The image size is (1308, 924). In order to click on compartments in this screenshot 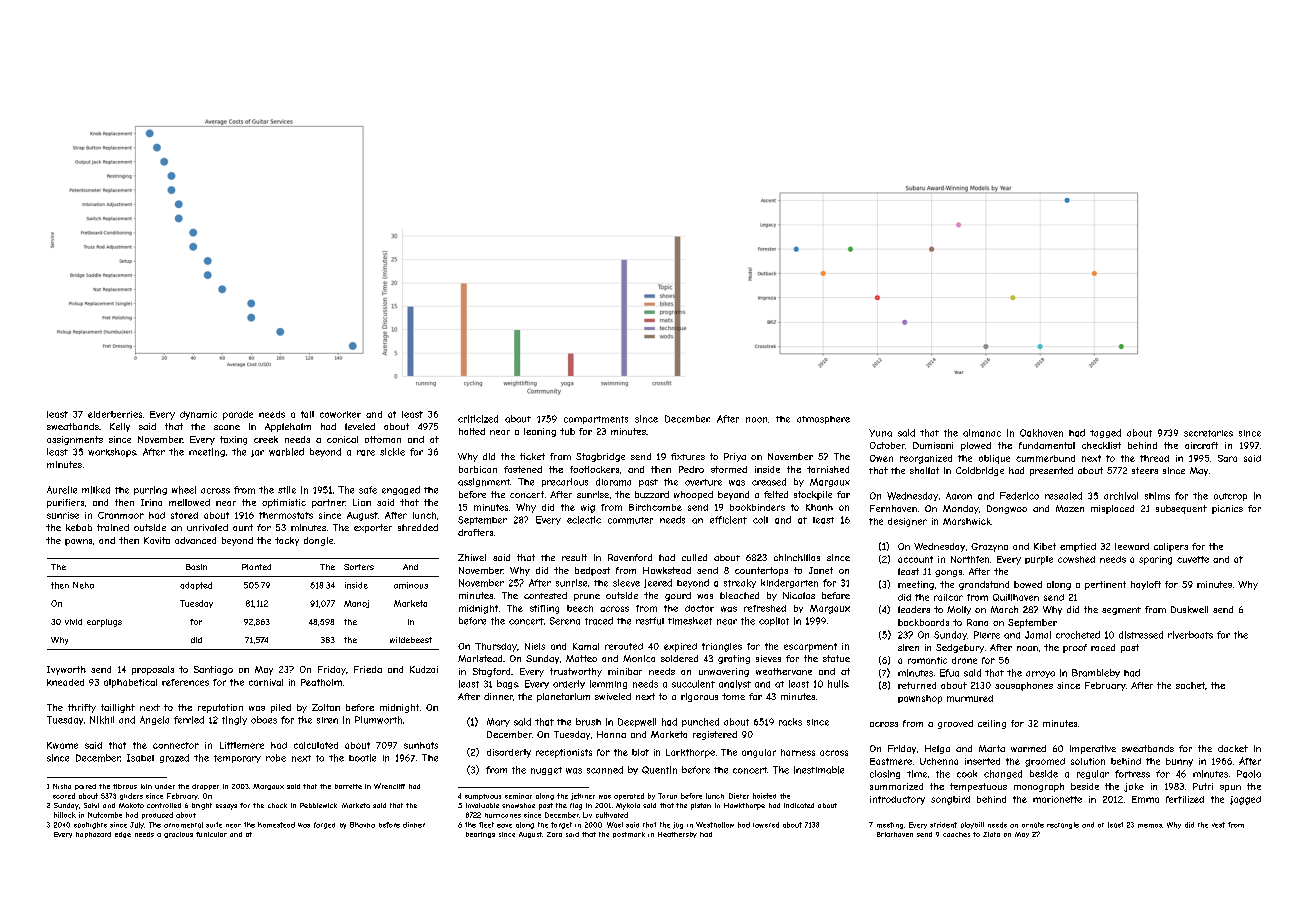, I will do `click(596, 420)`.
